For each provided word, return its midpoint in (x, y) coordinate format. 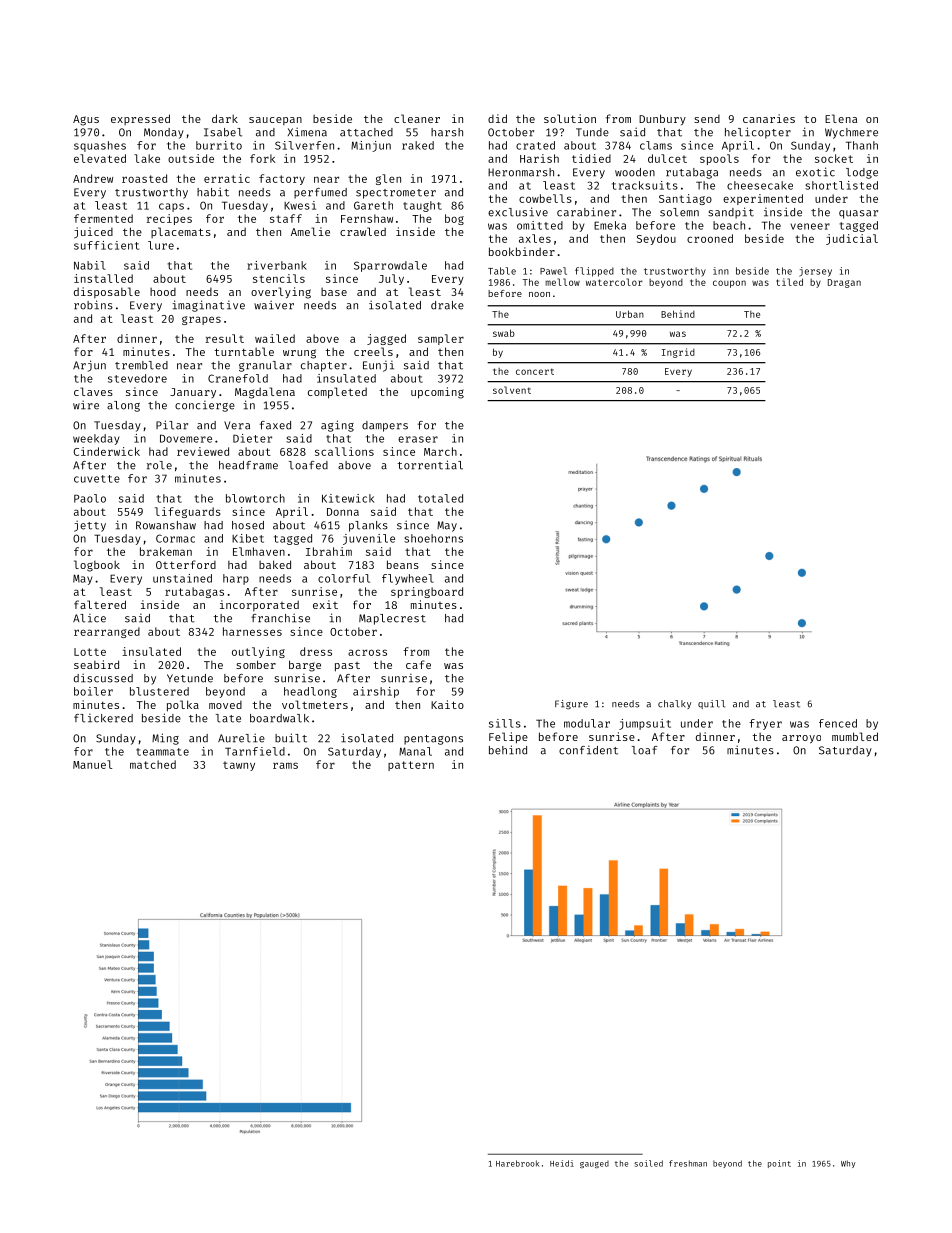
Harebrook (517, 1163)
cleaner (417, 118)
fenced (838, 723)
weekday (96, 439)
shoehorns (433, 538)
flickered (103, 718)
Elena (841, 118)
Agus (86, 120)
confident (588, 750)
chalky (674, 704)
